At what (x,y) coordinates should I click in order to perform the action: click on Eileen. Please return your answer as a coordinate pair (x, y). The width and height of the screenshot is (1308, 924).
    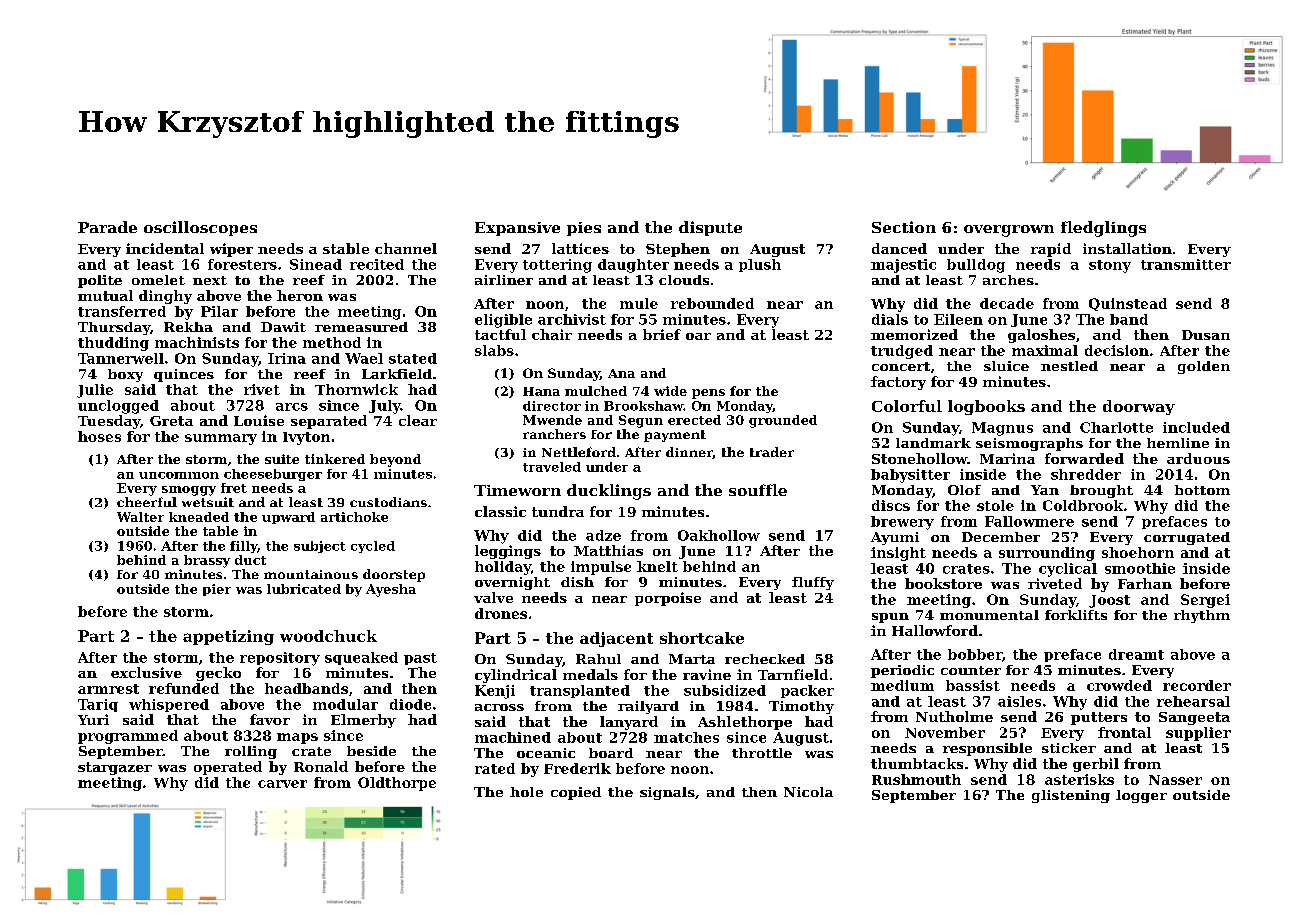
    Looking at the image, I should click on (958, 319).
